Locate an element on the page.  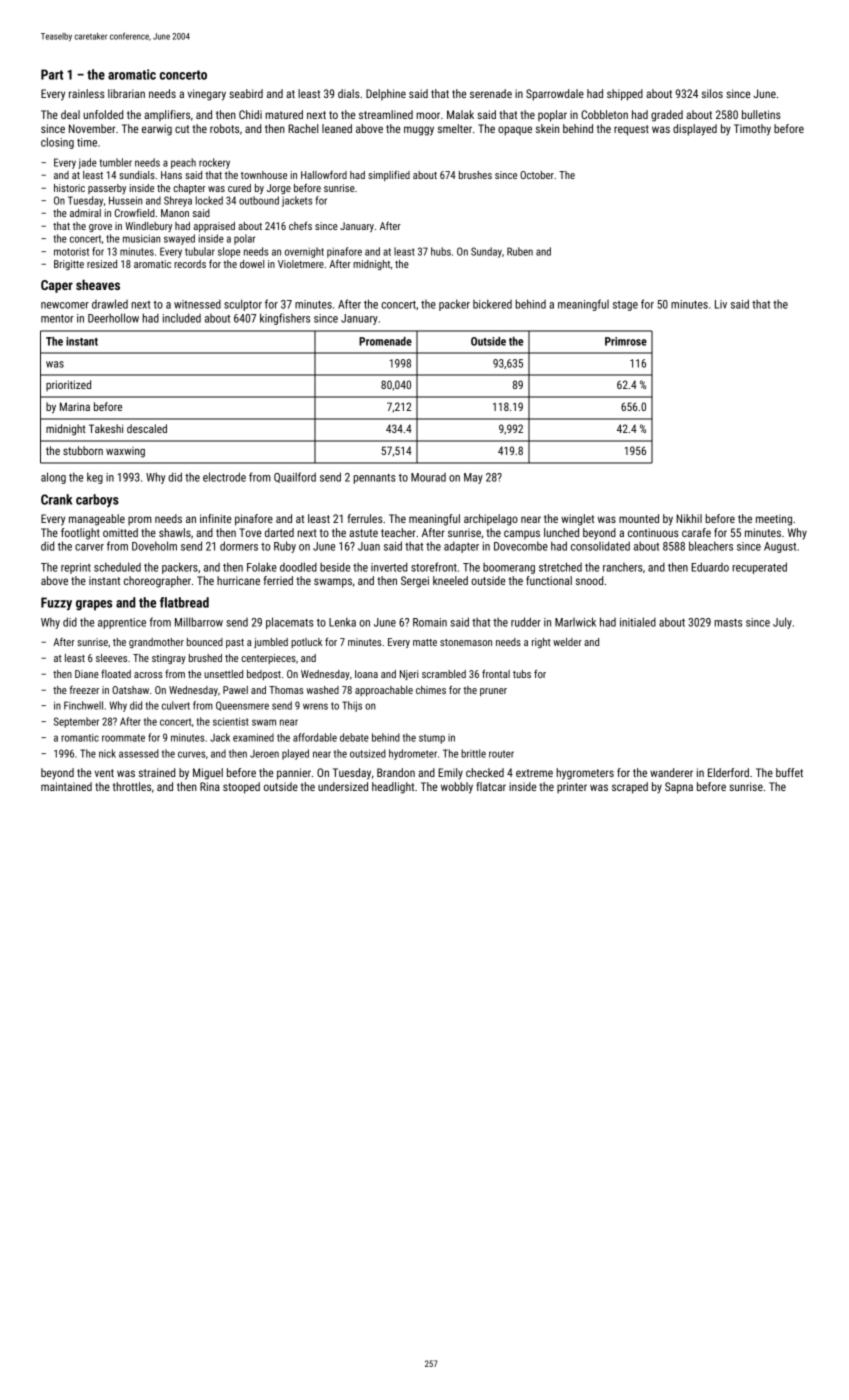
pruner is located at coordinates (493, 692).
